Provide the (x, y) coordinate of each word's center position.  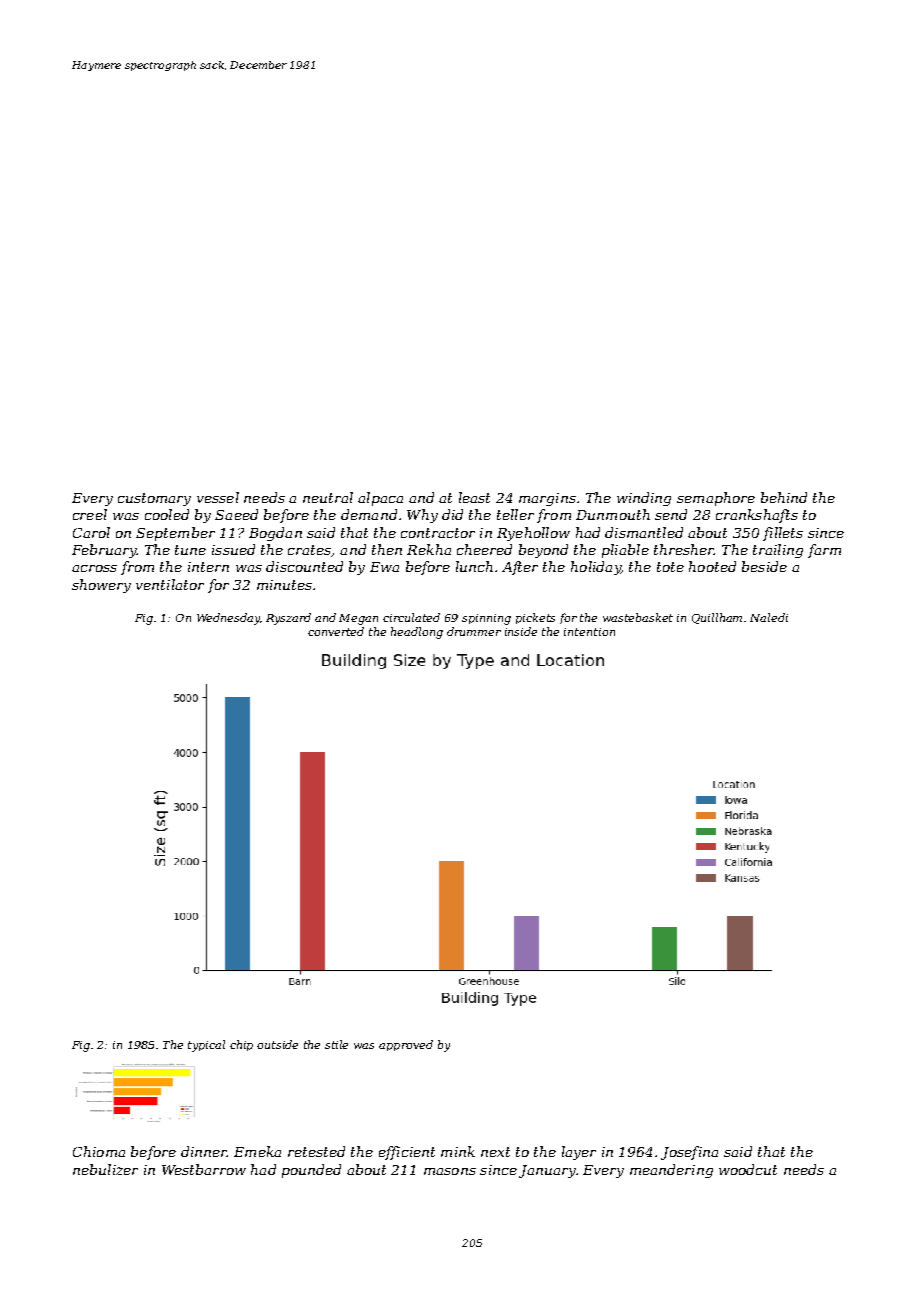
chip (241, 1045)
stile (336, 1044)
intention (589, 632)
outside (277, 1044)
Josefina (689, 1153)
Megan (358, 619)
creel (90, 514)
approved (406, 1045)
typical (206, 1046)
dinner (204, 1151)
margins (547, 499)
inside (521, 631)
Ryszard (288, 619)
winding (644, 499)
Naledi (769, 617)
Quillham (717, 618)
